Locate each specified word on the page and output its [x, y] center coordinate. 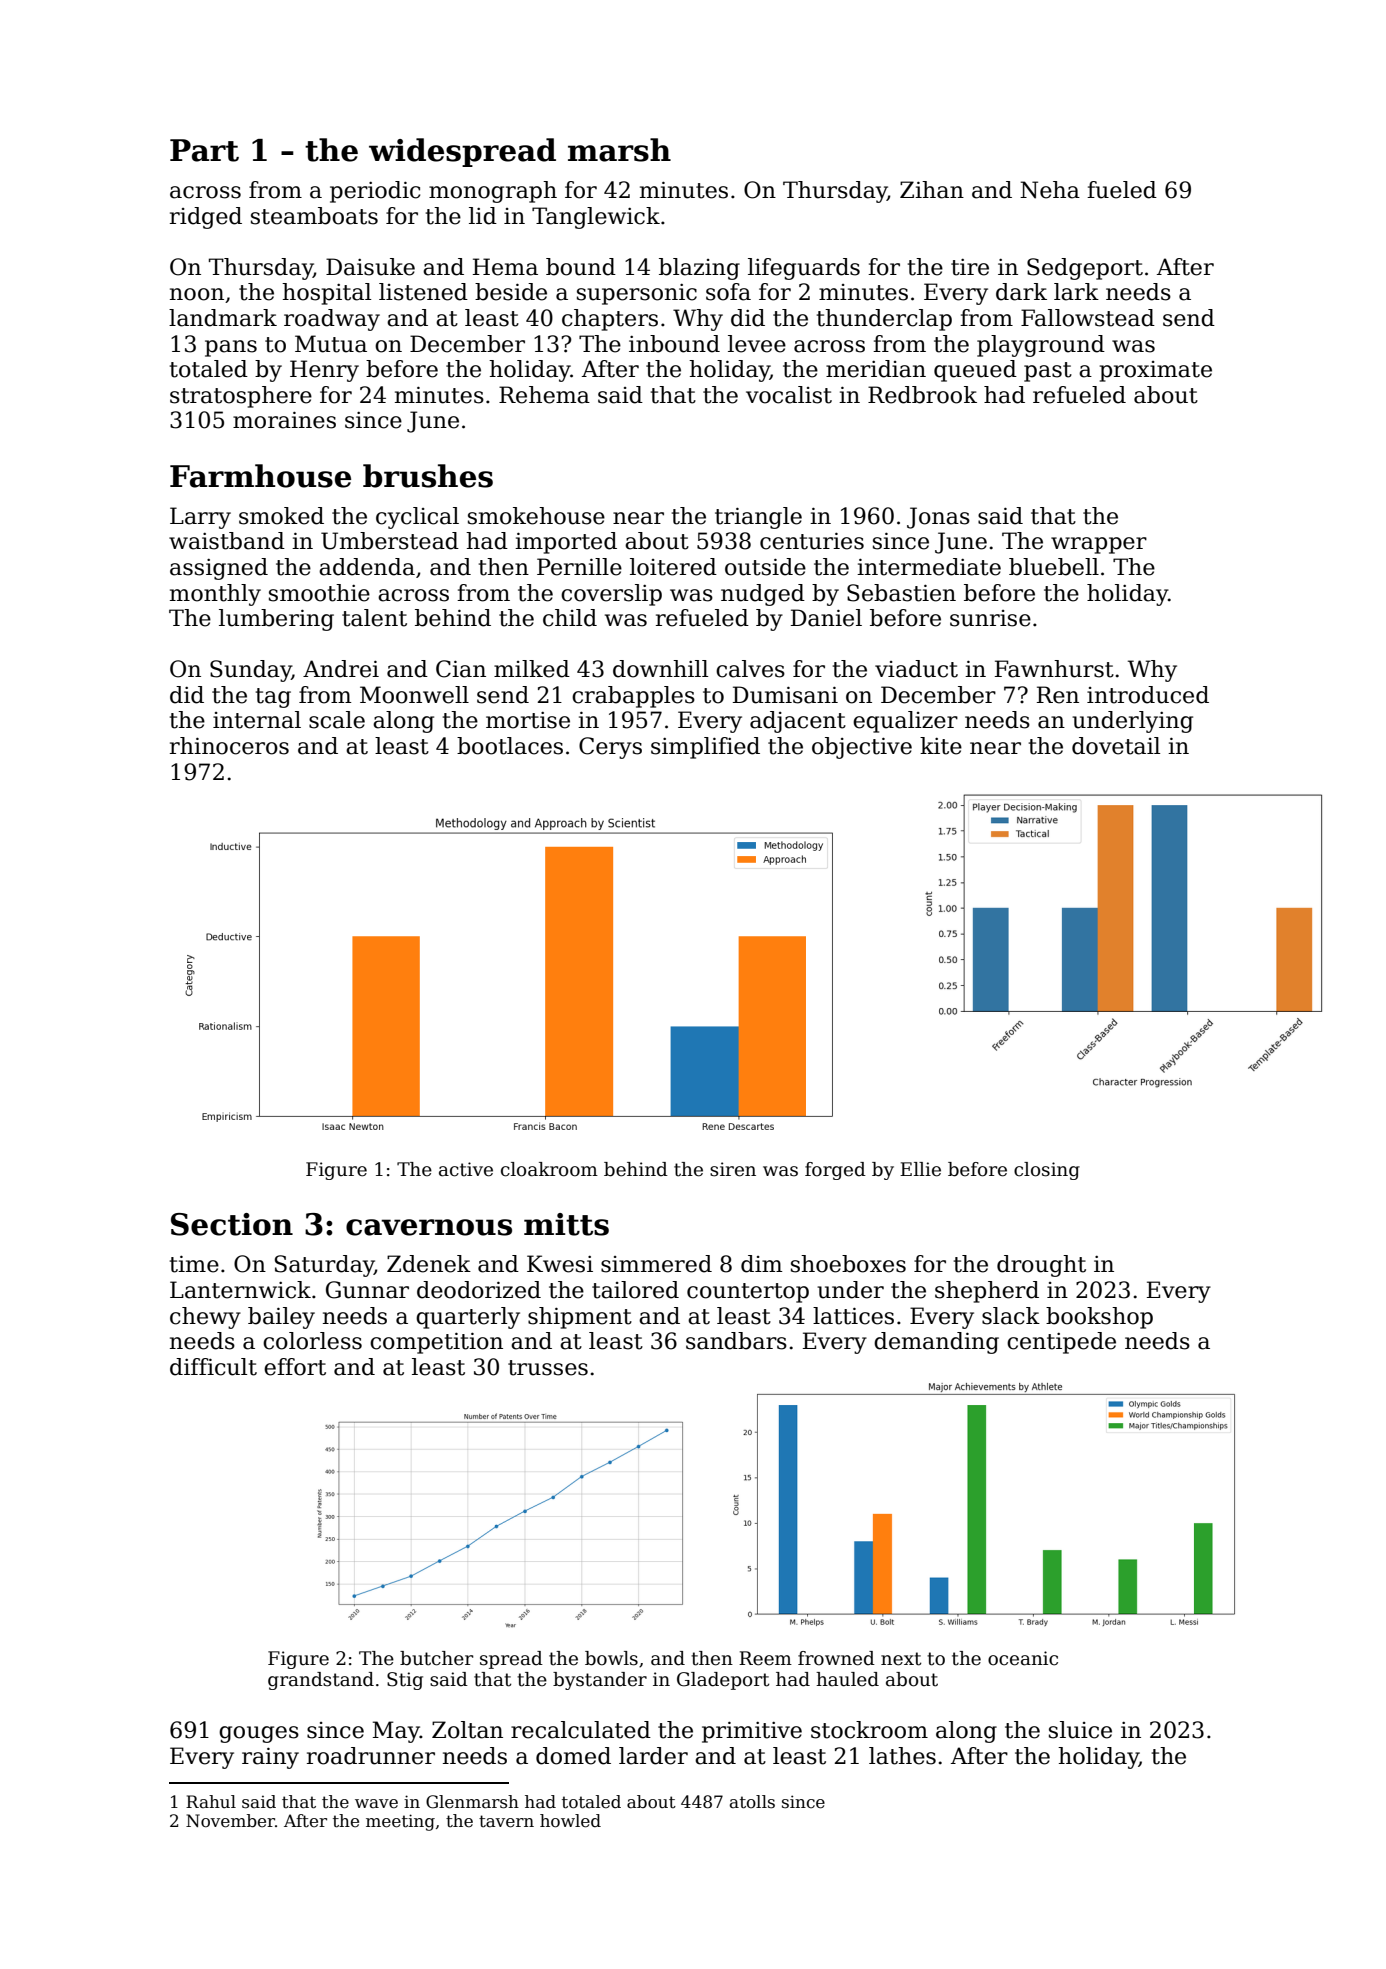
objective [862, 748]
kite [941, 746]
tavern [506, 1821]
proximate [1156, 371]
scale [337, 720]
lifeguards [804, 269]
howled [570, 1821]
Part [204, 150]
